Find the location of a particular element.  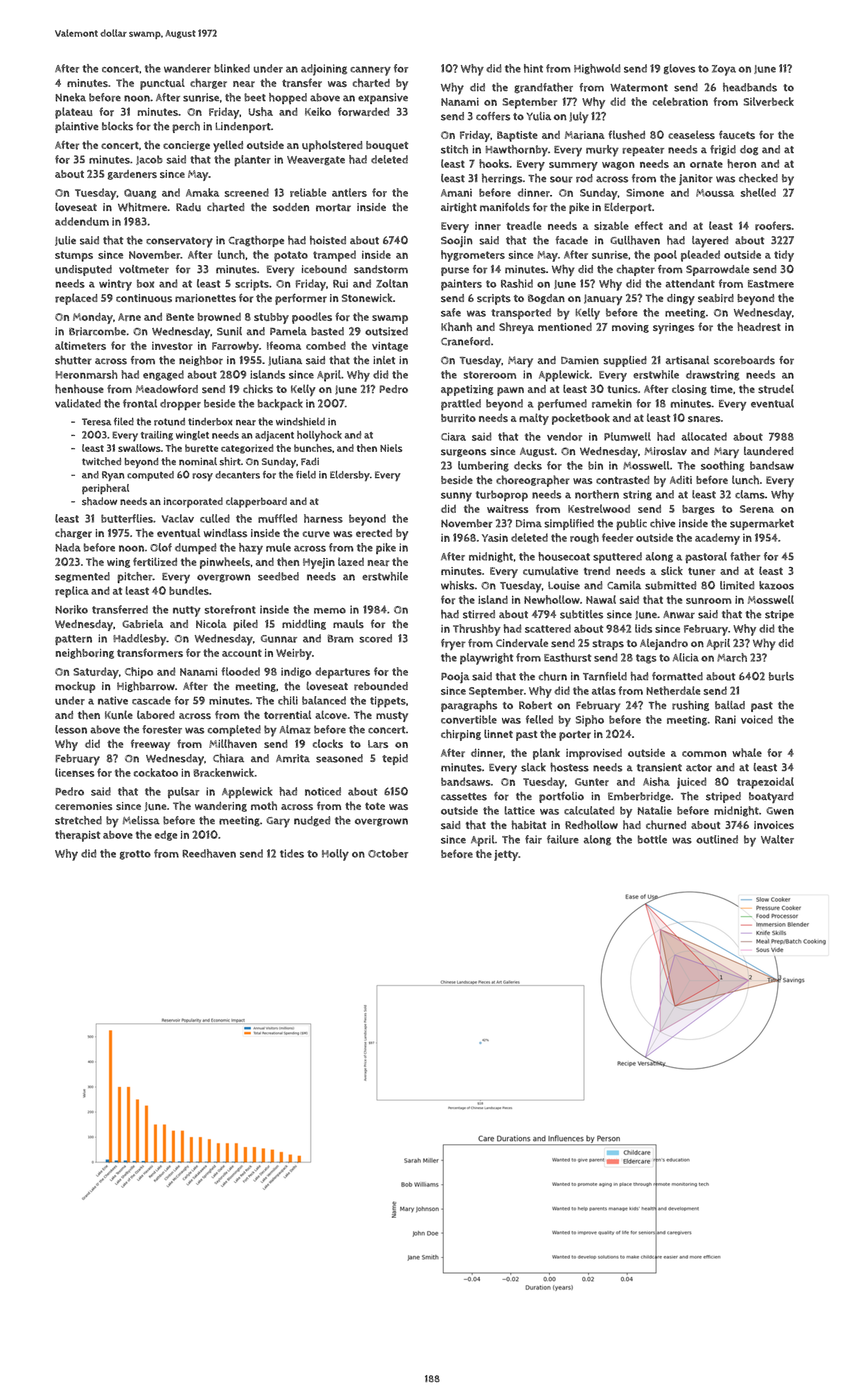

linnet is located at coordinates (498, 733).
